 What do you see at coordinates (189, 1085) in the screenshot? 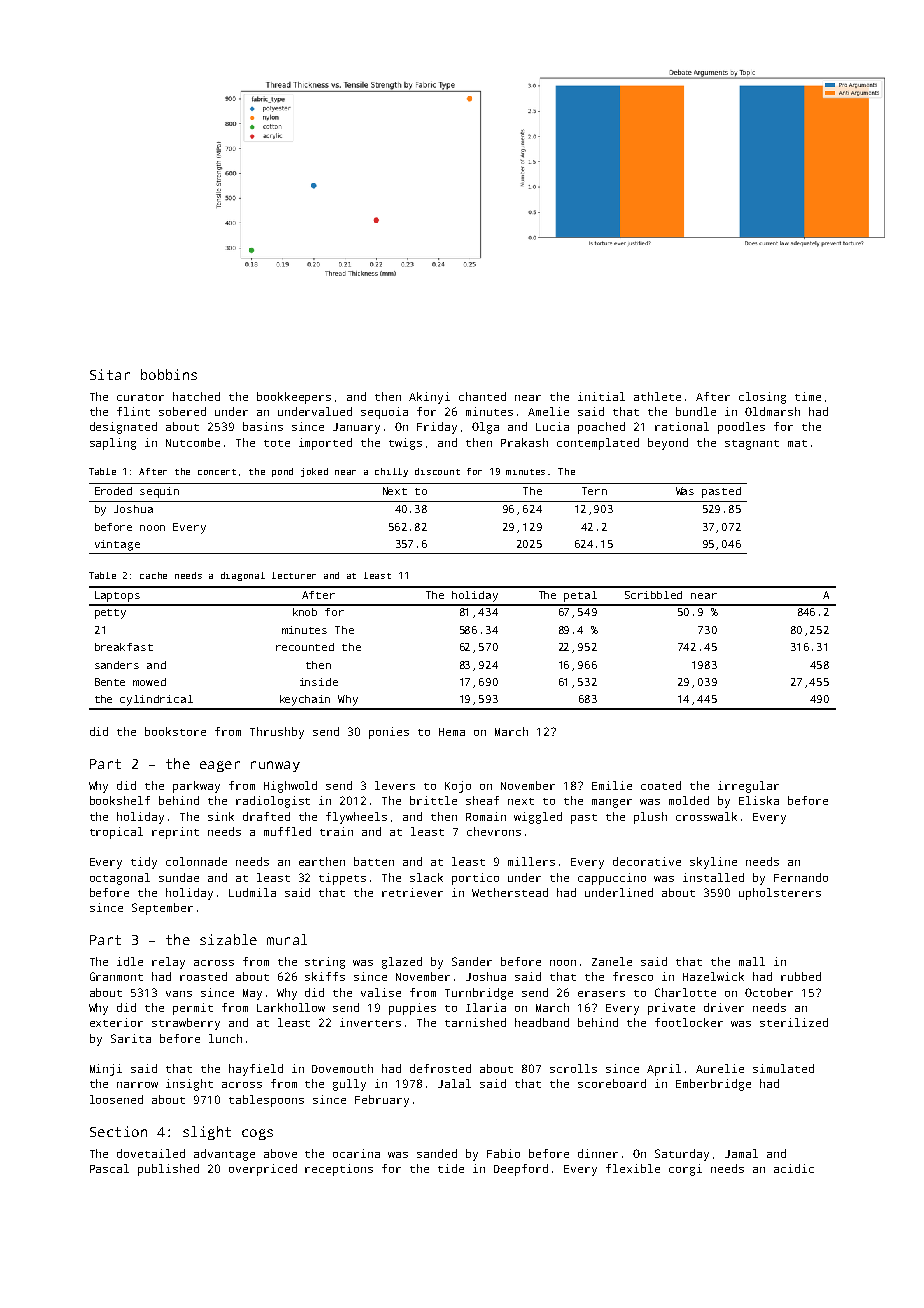
I see `insight` at bounding box center [189, 1085].
